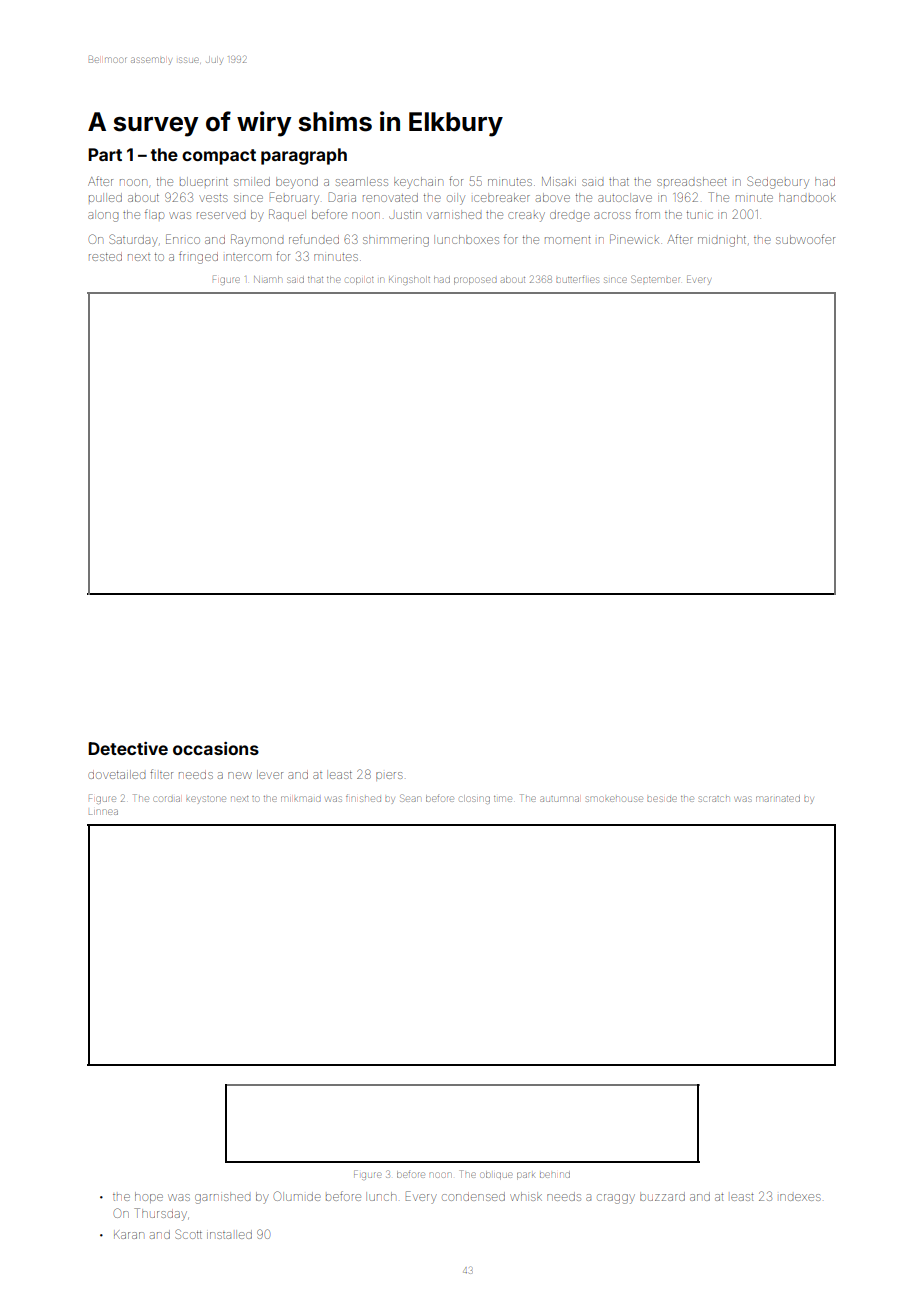  What do you see at coordinates (204, 181) in the screenshot?
I see `blueprint` at bounding box center [204, 181].
